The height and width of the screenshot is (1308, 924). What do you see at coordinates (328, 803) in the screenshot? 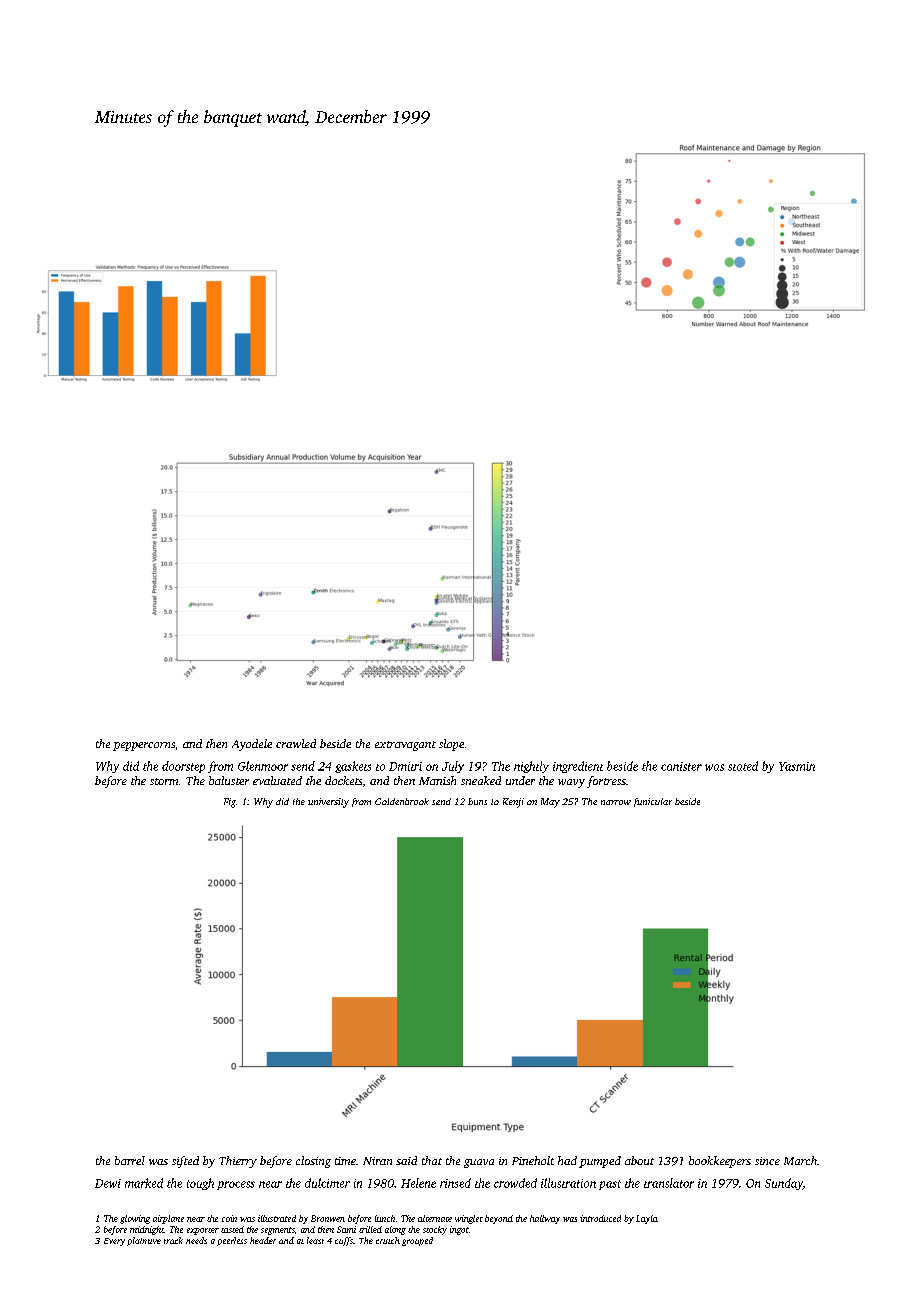
I see `university` at bounding box center [328, 803].
